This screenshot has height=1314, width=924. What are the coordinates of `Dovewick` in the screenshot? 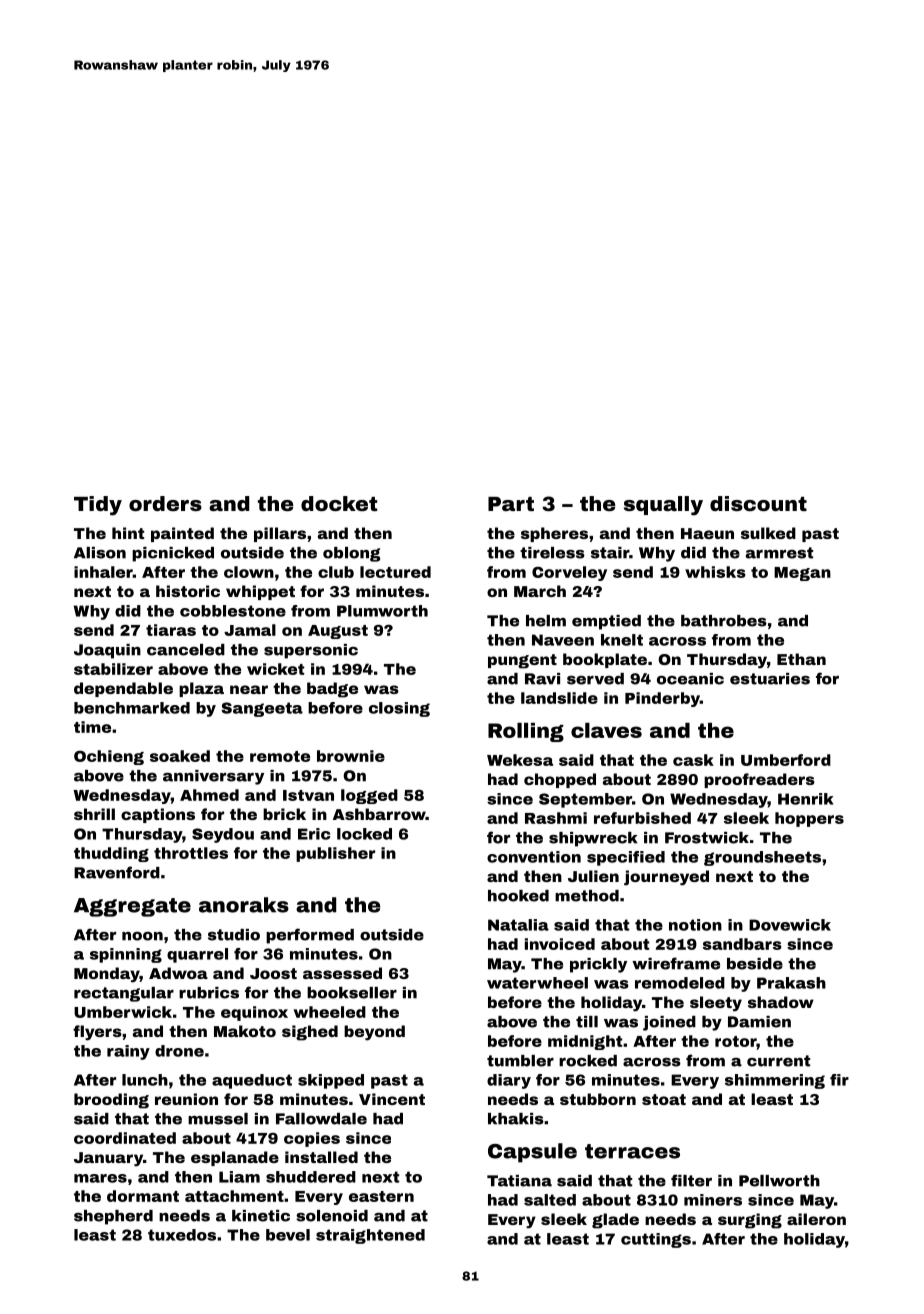 It's located at (790, 925).
